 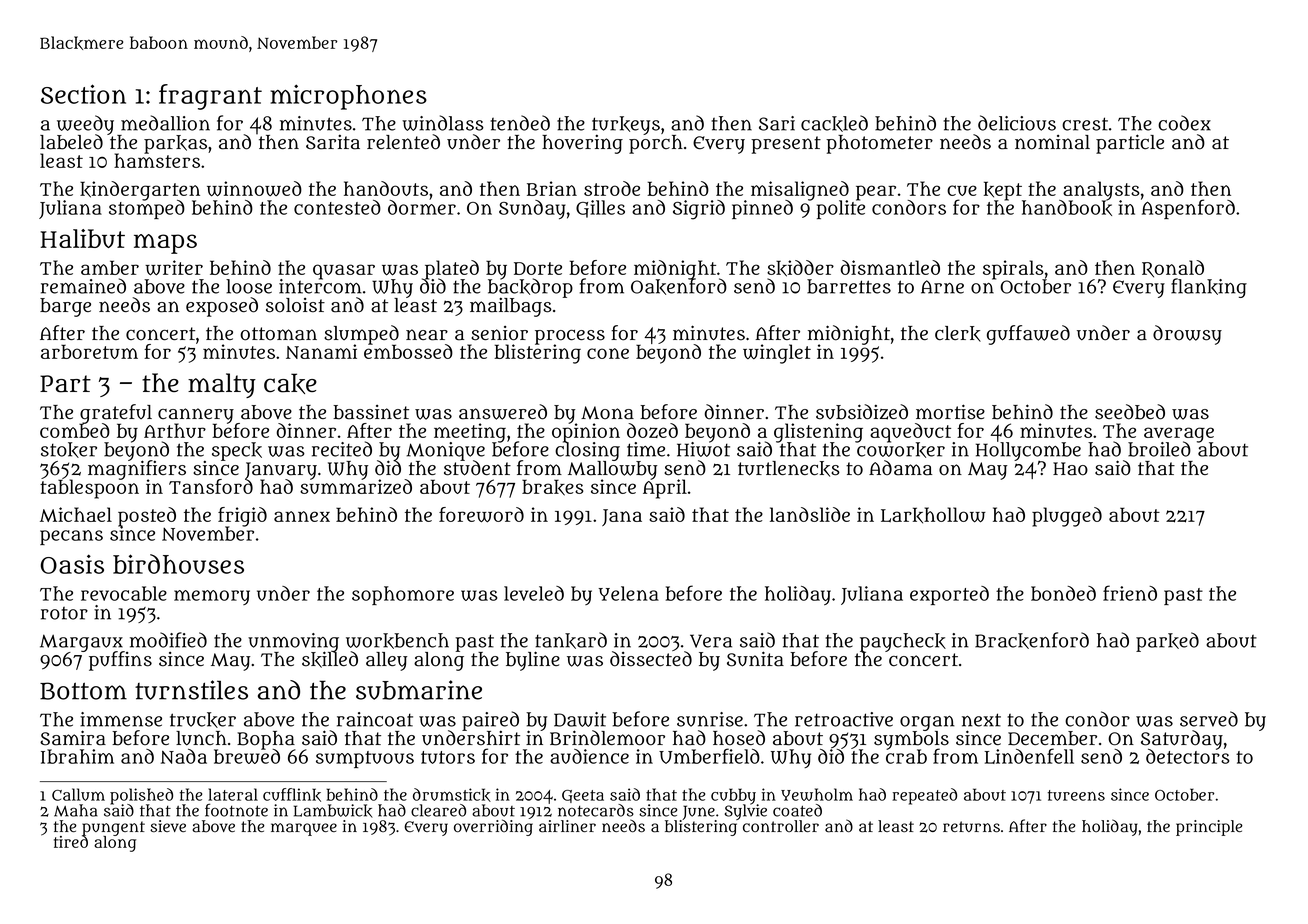 What do you see at coordinates (800, 268) in the screenshot?
I see `skidder` at bounding box center [800, 268].
